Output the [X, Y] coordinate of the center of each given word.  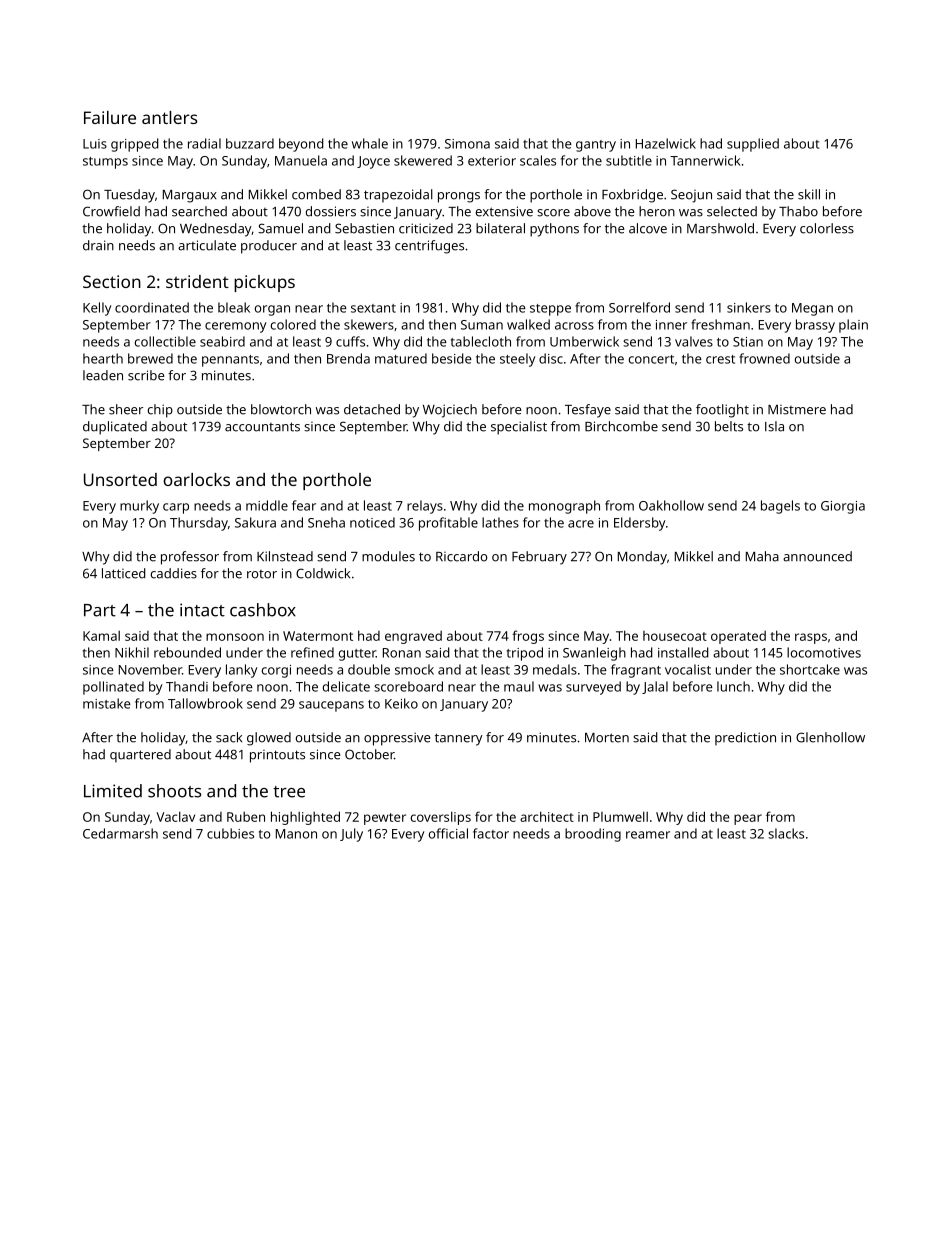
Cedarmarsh [120, 833]
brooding [593, 835]
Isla [774, 426]
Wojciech [450, 411]
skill [809, 194]
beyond [301, 145]
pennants [230, 361]
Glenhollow [830, 737]
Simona [467, 144]
